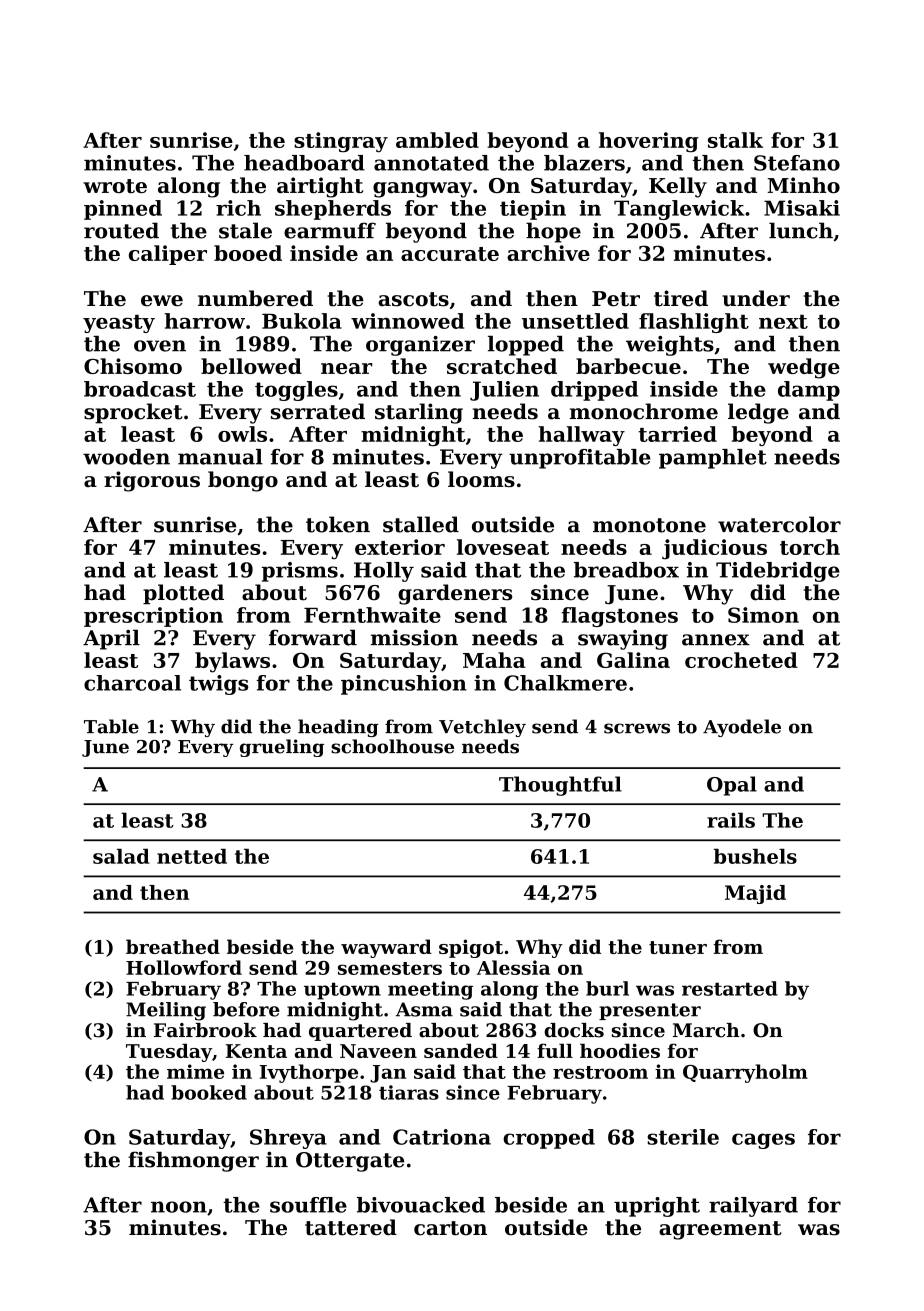  I want to click on wooden, so click(126, 457).
